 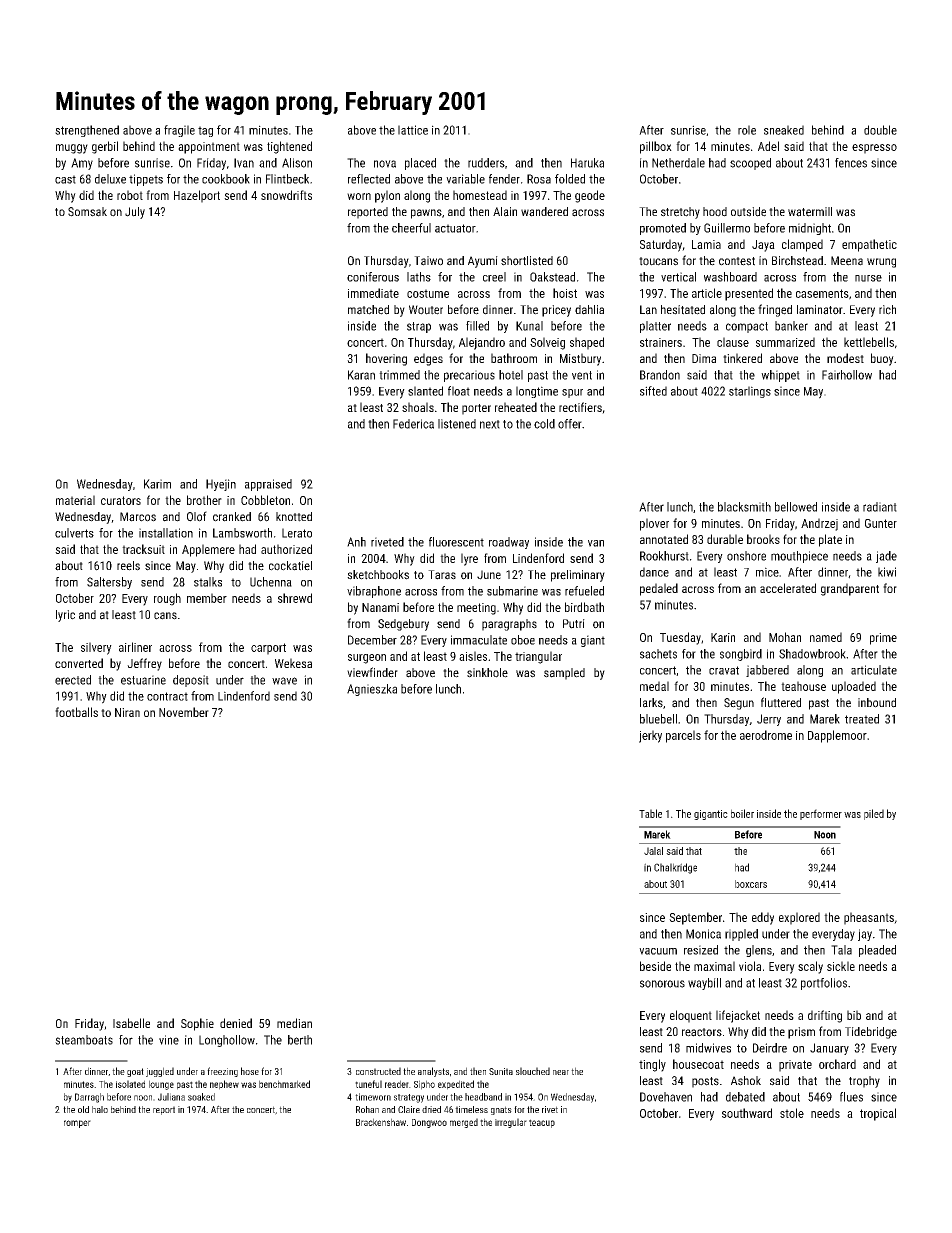 I want to click on Agnieszka, so click(x=372, y=690).
